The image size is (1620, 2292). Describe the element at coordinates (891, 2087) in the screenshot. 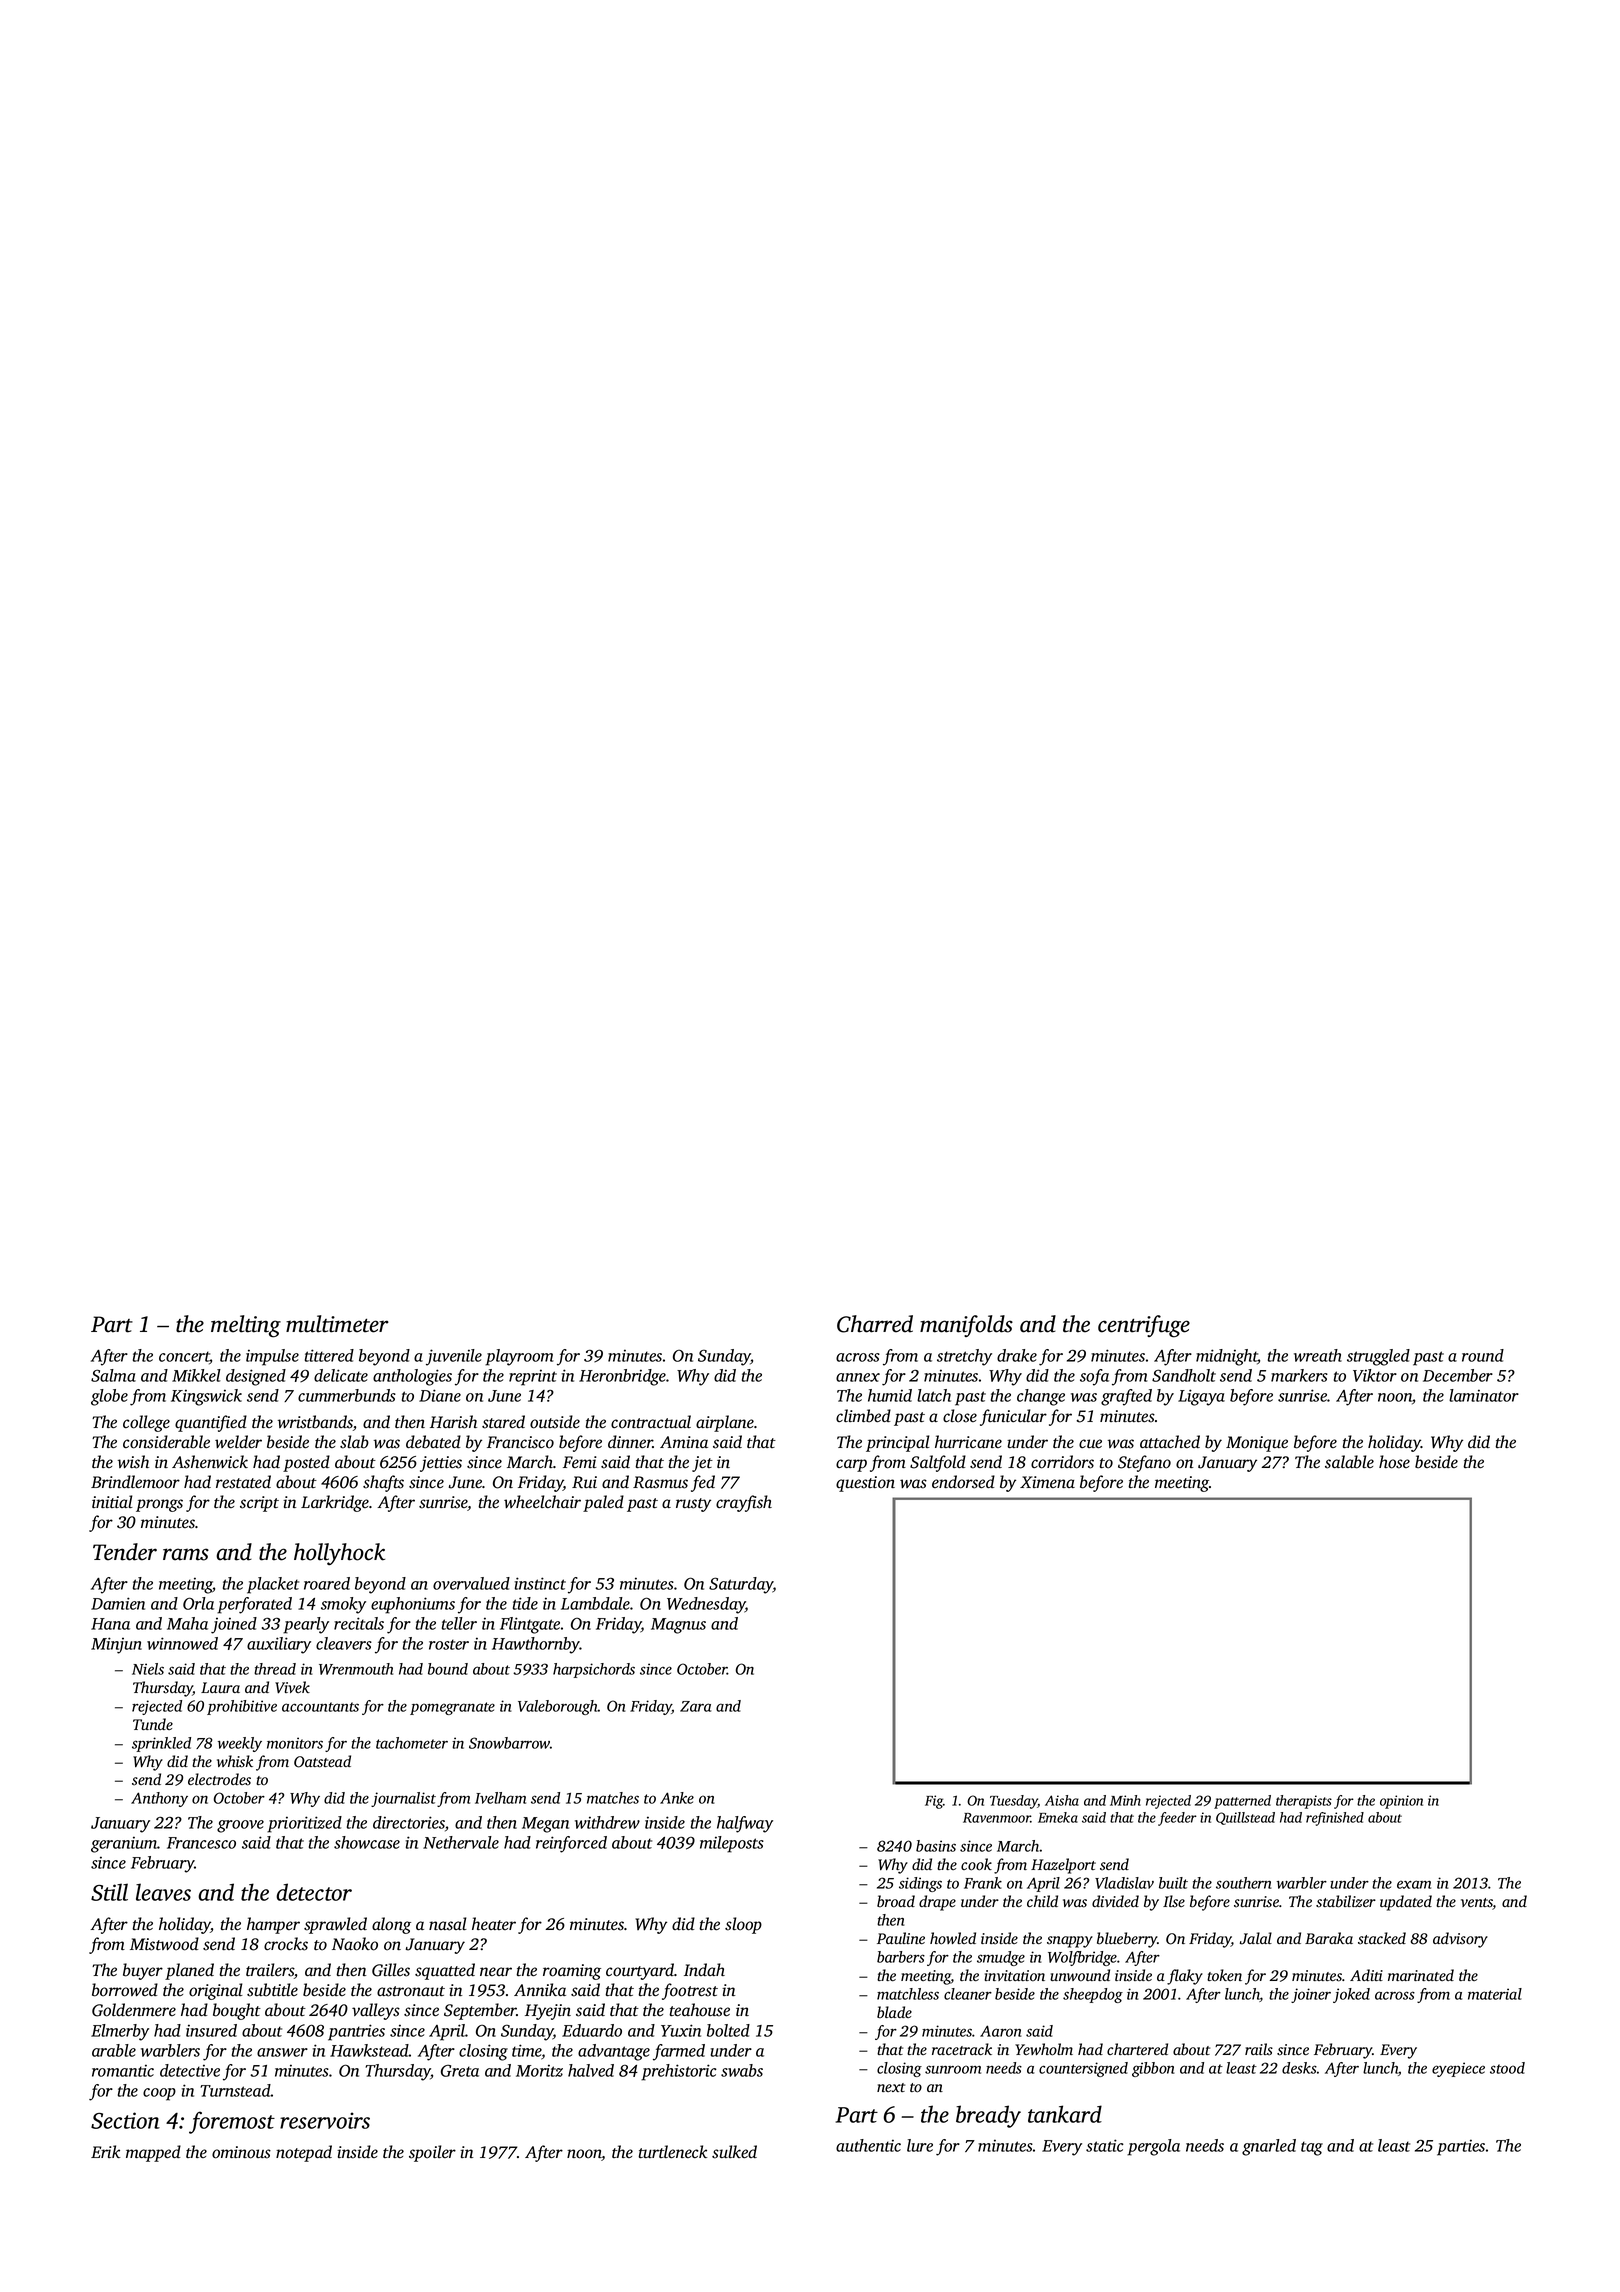

I see `next` at that location.
